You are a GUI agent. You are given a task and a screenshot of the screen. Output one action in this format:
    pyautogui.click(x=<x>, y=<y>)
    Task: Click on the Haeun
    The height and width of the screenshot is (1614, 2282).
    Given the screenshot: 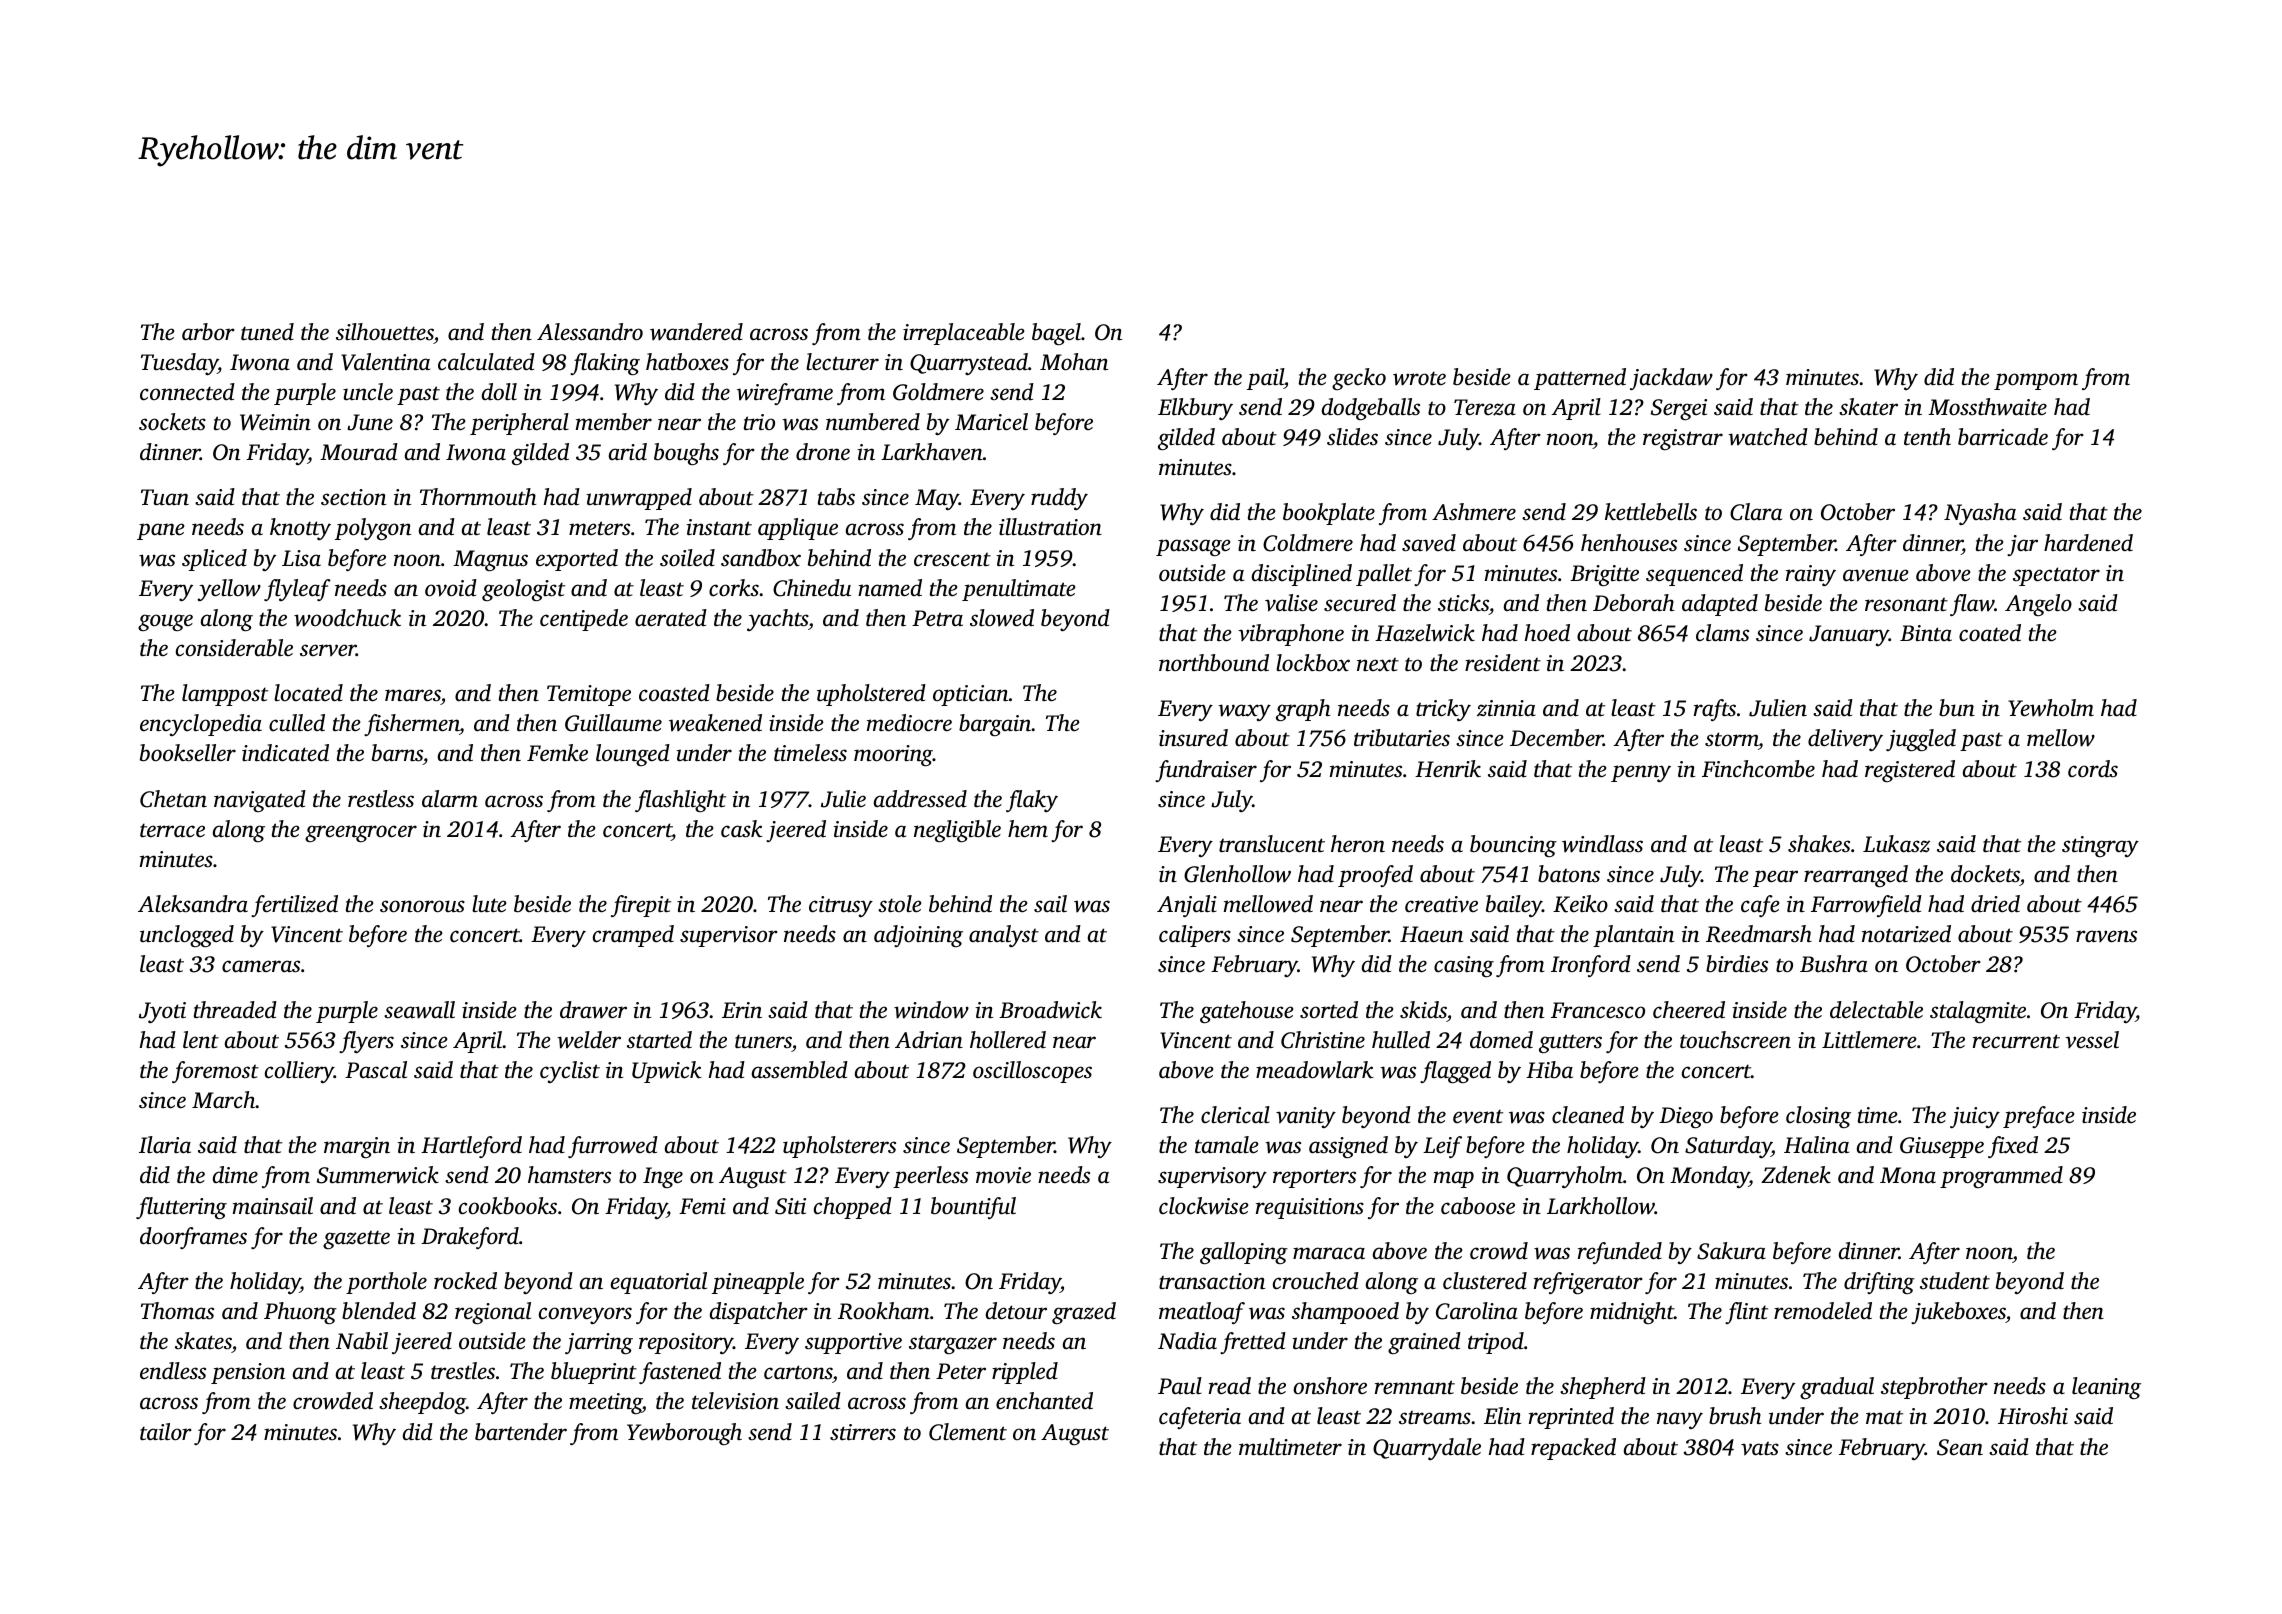 What is the action you would take?
    pyautogui.click(x=1431, y=934)
